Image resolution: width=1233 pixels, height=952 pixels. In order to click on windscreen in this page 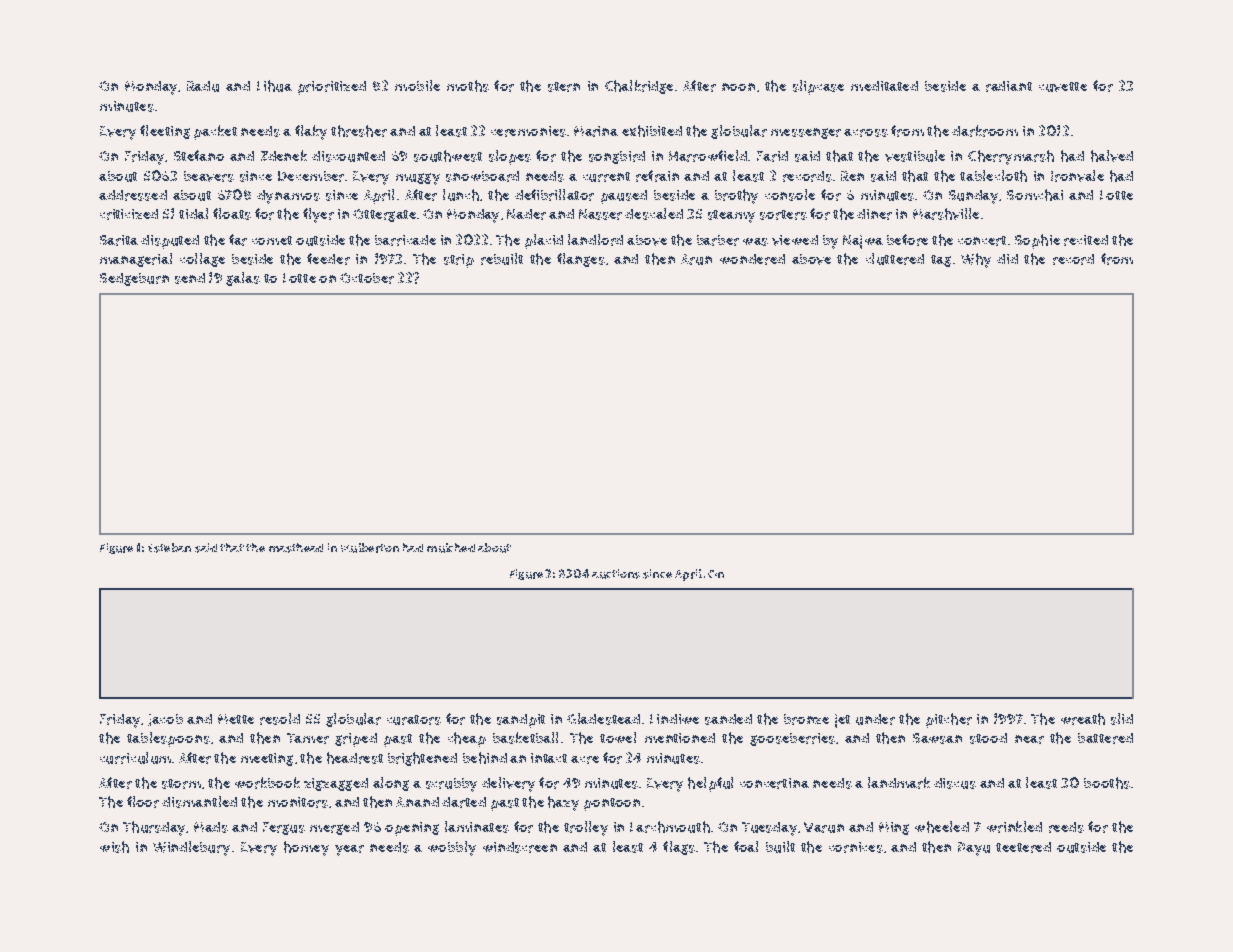, I will do `click(520, 847)`.
